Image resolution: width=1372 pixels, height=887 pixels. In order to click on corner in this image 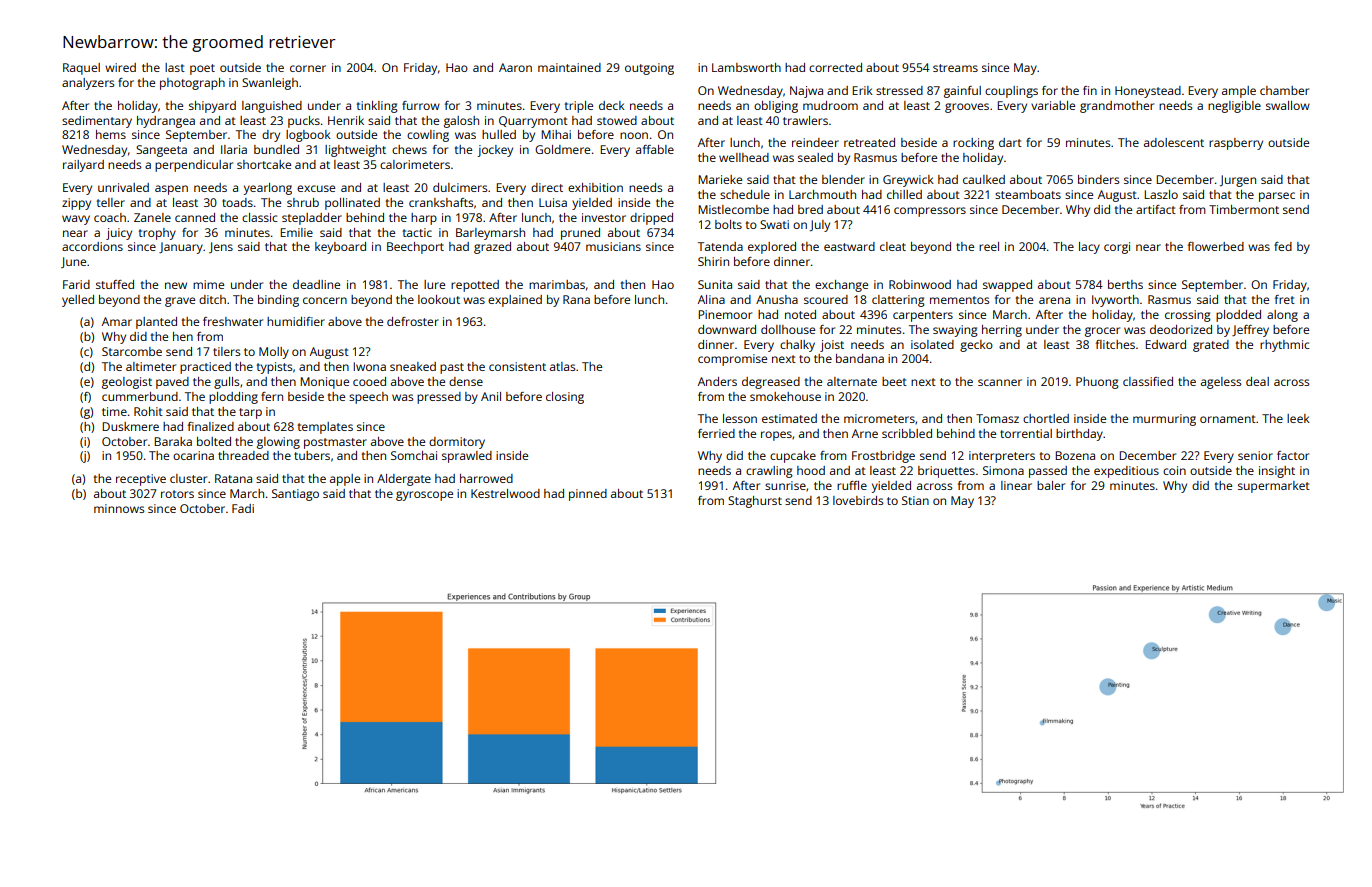, I will do `click(308, 68)`.
